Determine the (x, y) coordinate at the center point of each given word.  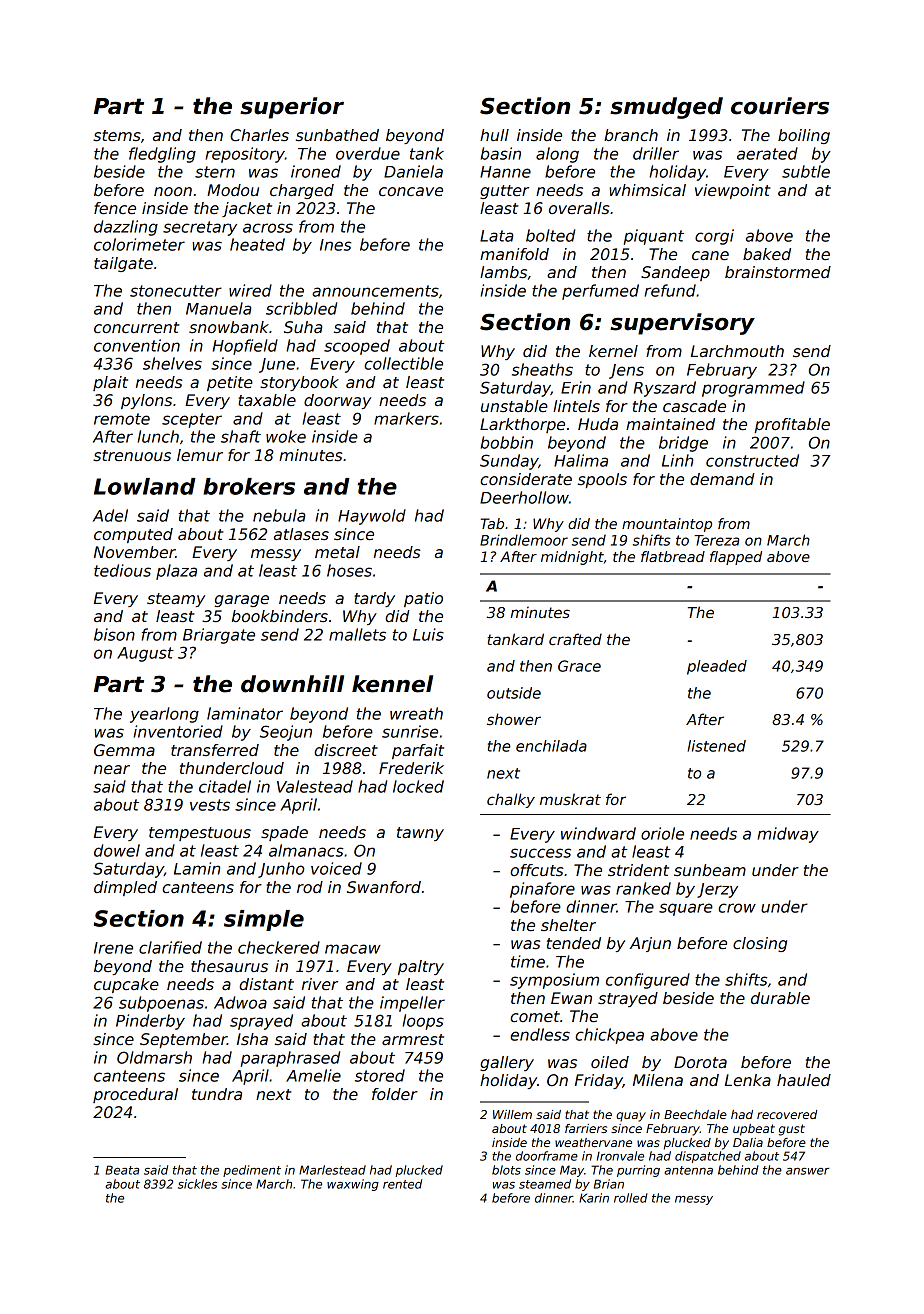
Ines (335, 245)
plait (110, 383)
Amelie (313, 1075)
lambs (503, 272)
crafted (575, 639)
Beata (122, 1170)
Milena (658, 1080)
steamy (176, 600)
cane (710, 256)
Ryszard (665, 389)
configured (648, 981)
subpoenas (161, 1004)
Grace (579, 666)
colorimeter (139, 244)
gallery (507, 1063)
